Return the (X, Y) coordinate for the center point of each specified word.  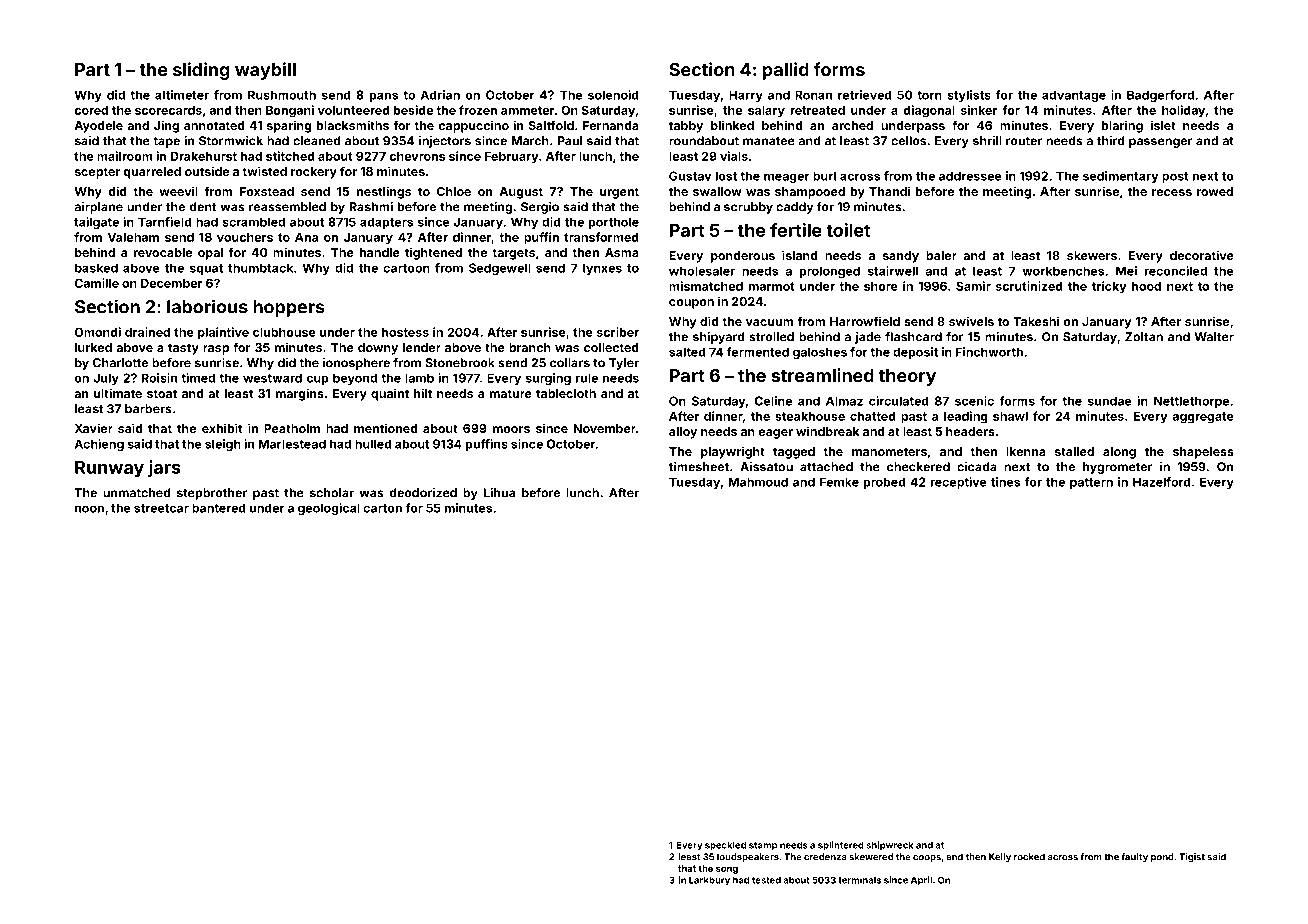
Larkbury (709, 880)
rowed (1215, 191)
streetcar (161, 508)
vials (734, 156)
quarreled (152, 173)
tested (766, 880)
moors (511, 429)
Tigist (1192, 858)
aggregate (1203, 418)
